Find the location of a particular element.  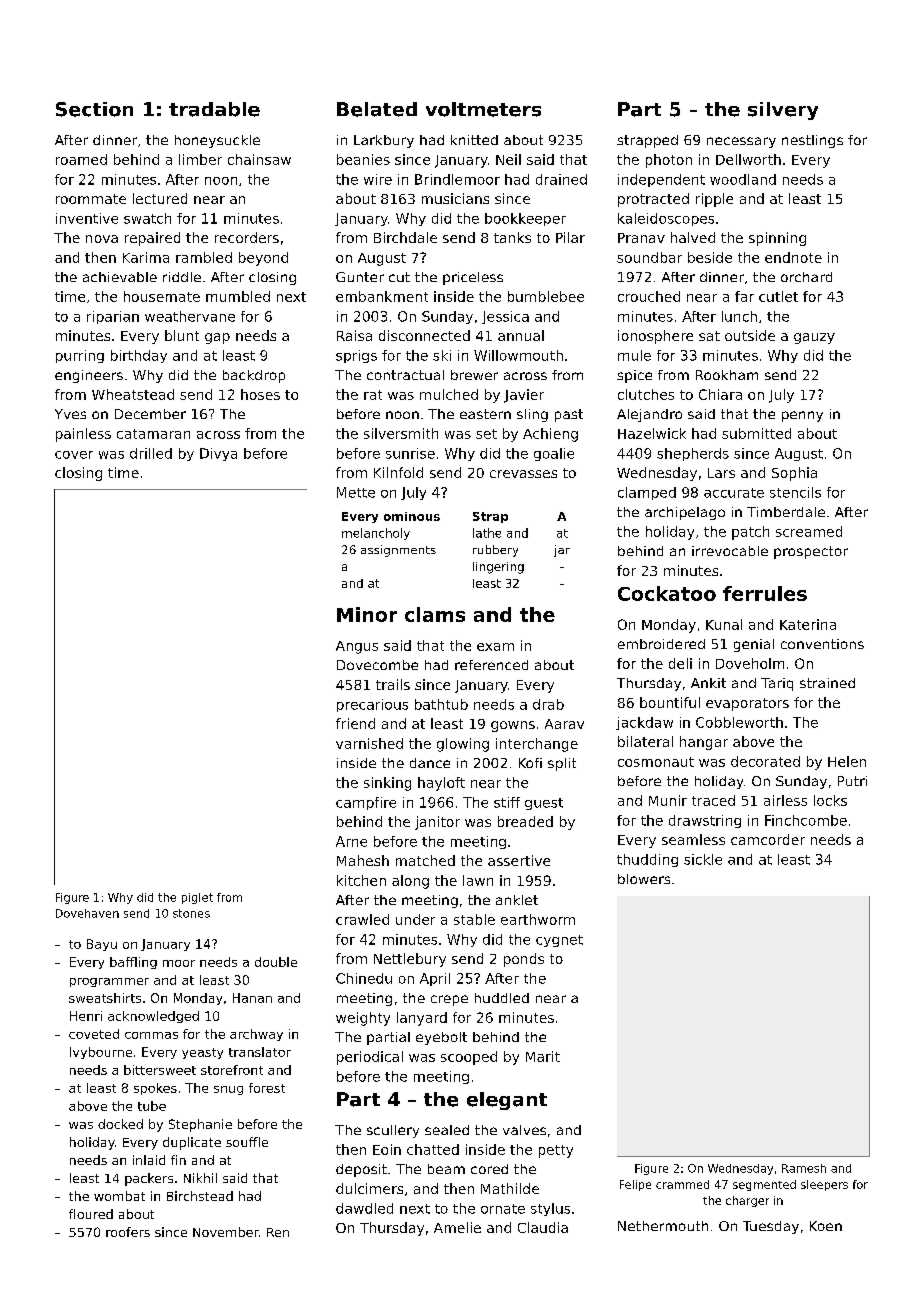

painless is located at coordinates (83, 435).
